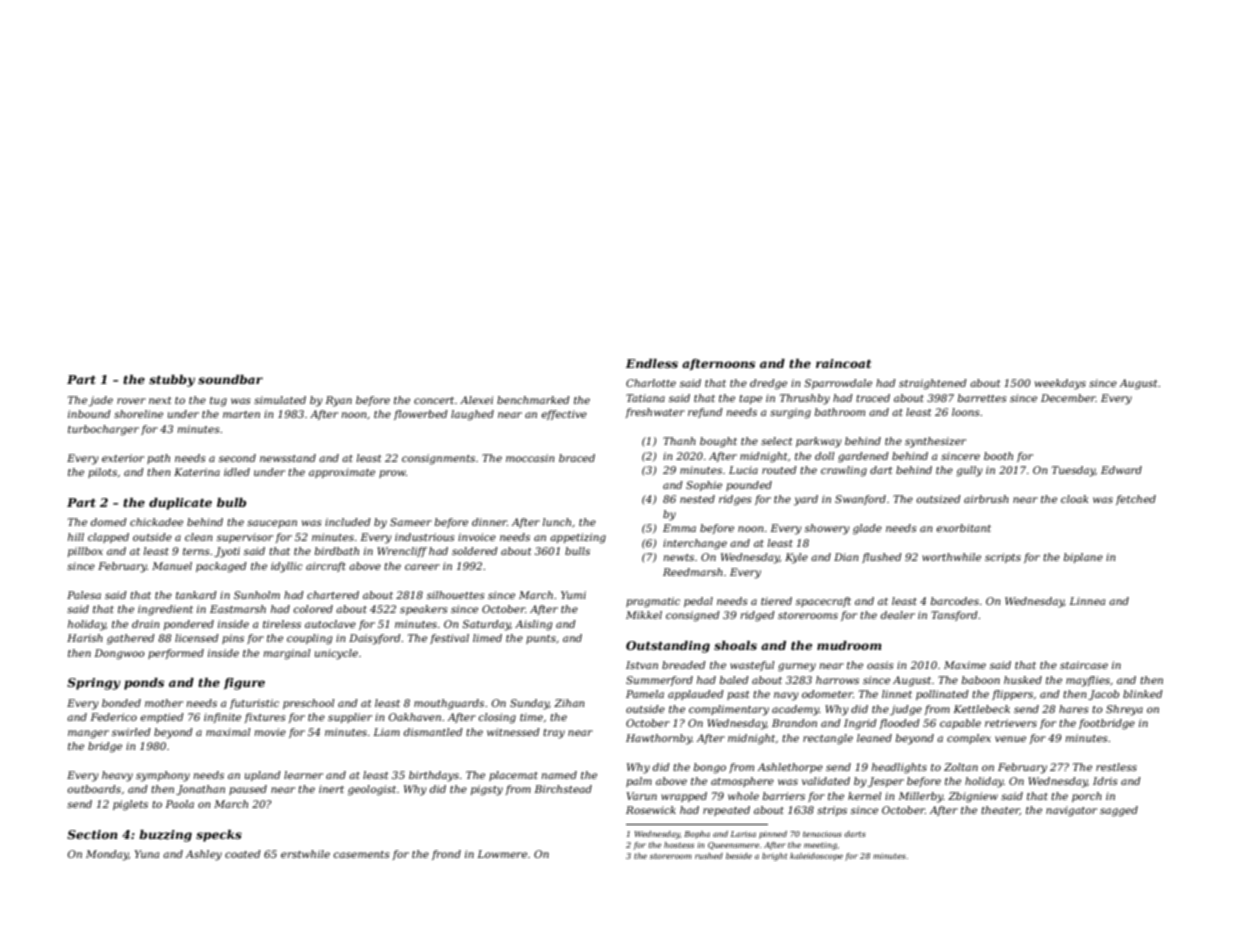  Describe the element at coordinates (1083, 558) in the screenshot. I see `biplane` at that location.
